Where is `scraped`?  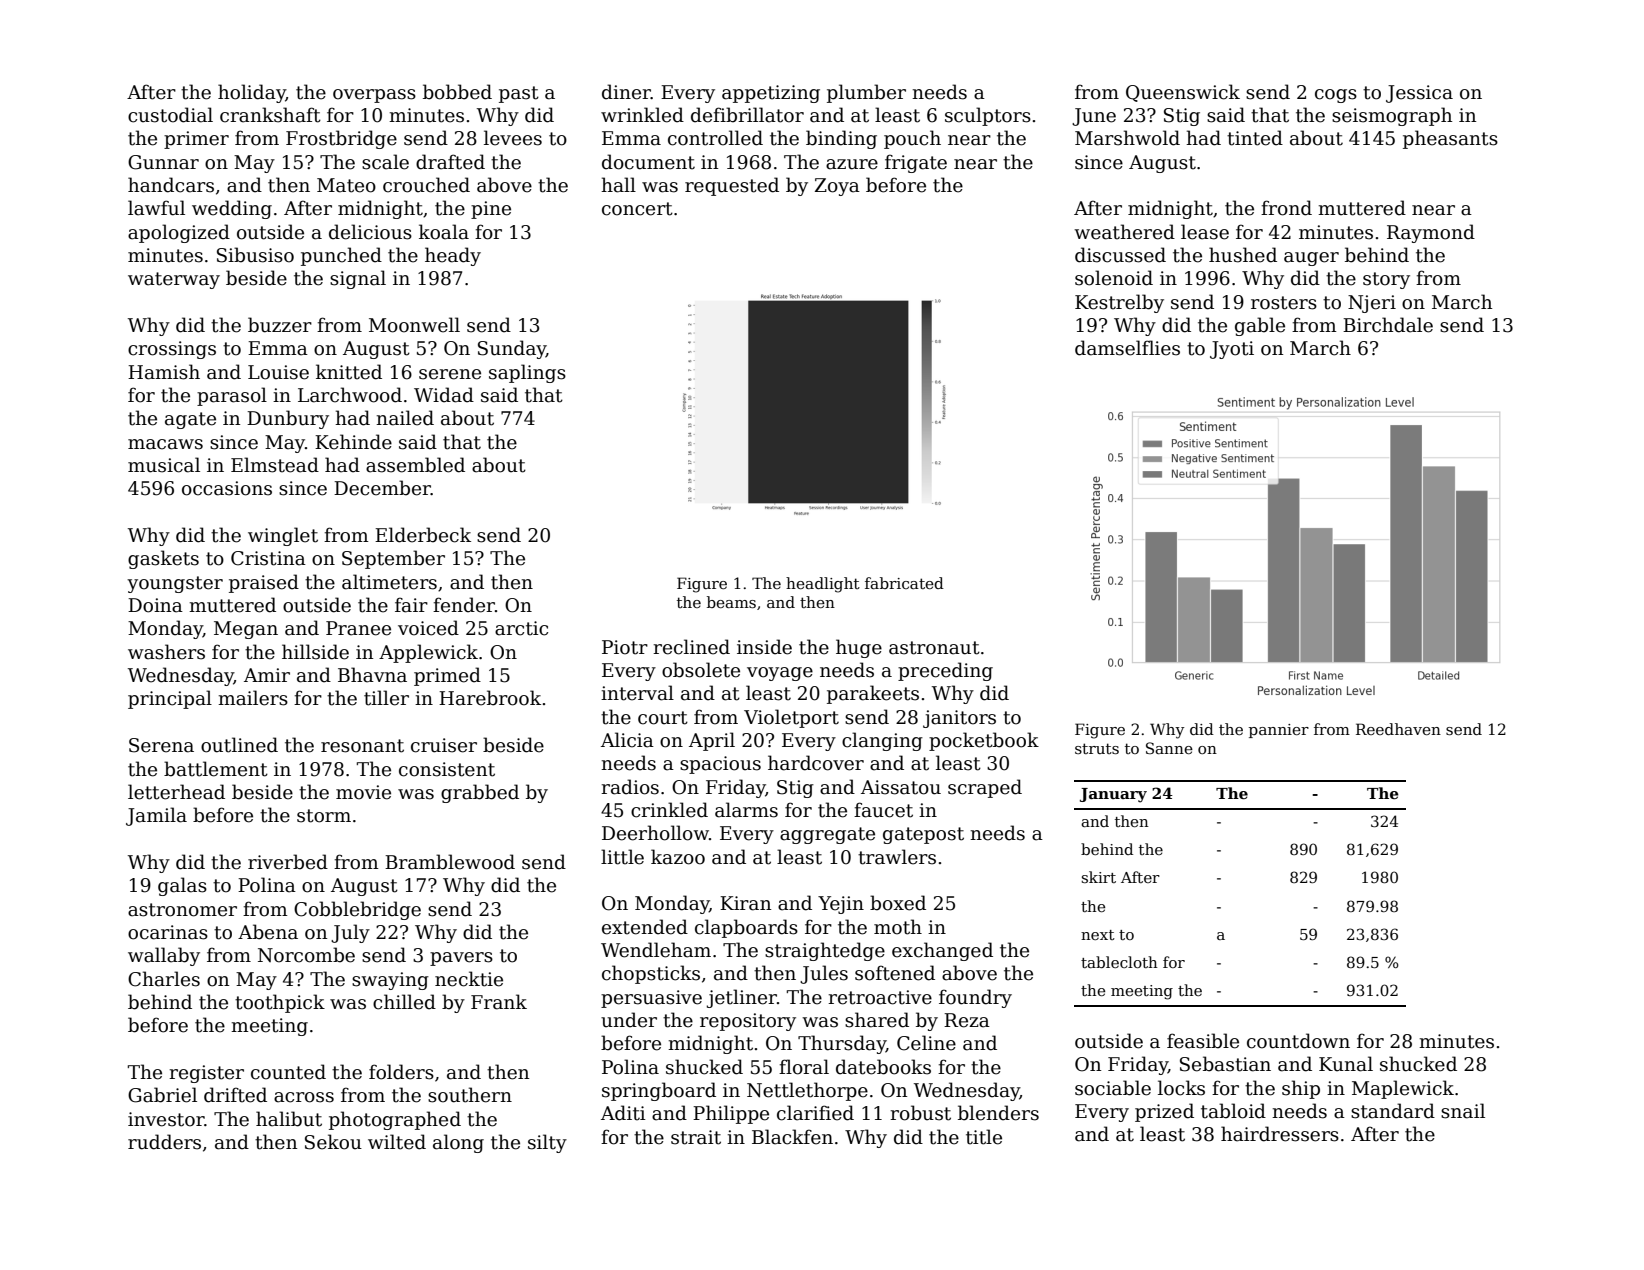 scraped is located at coordinates (985, 788).
